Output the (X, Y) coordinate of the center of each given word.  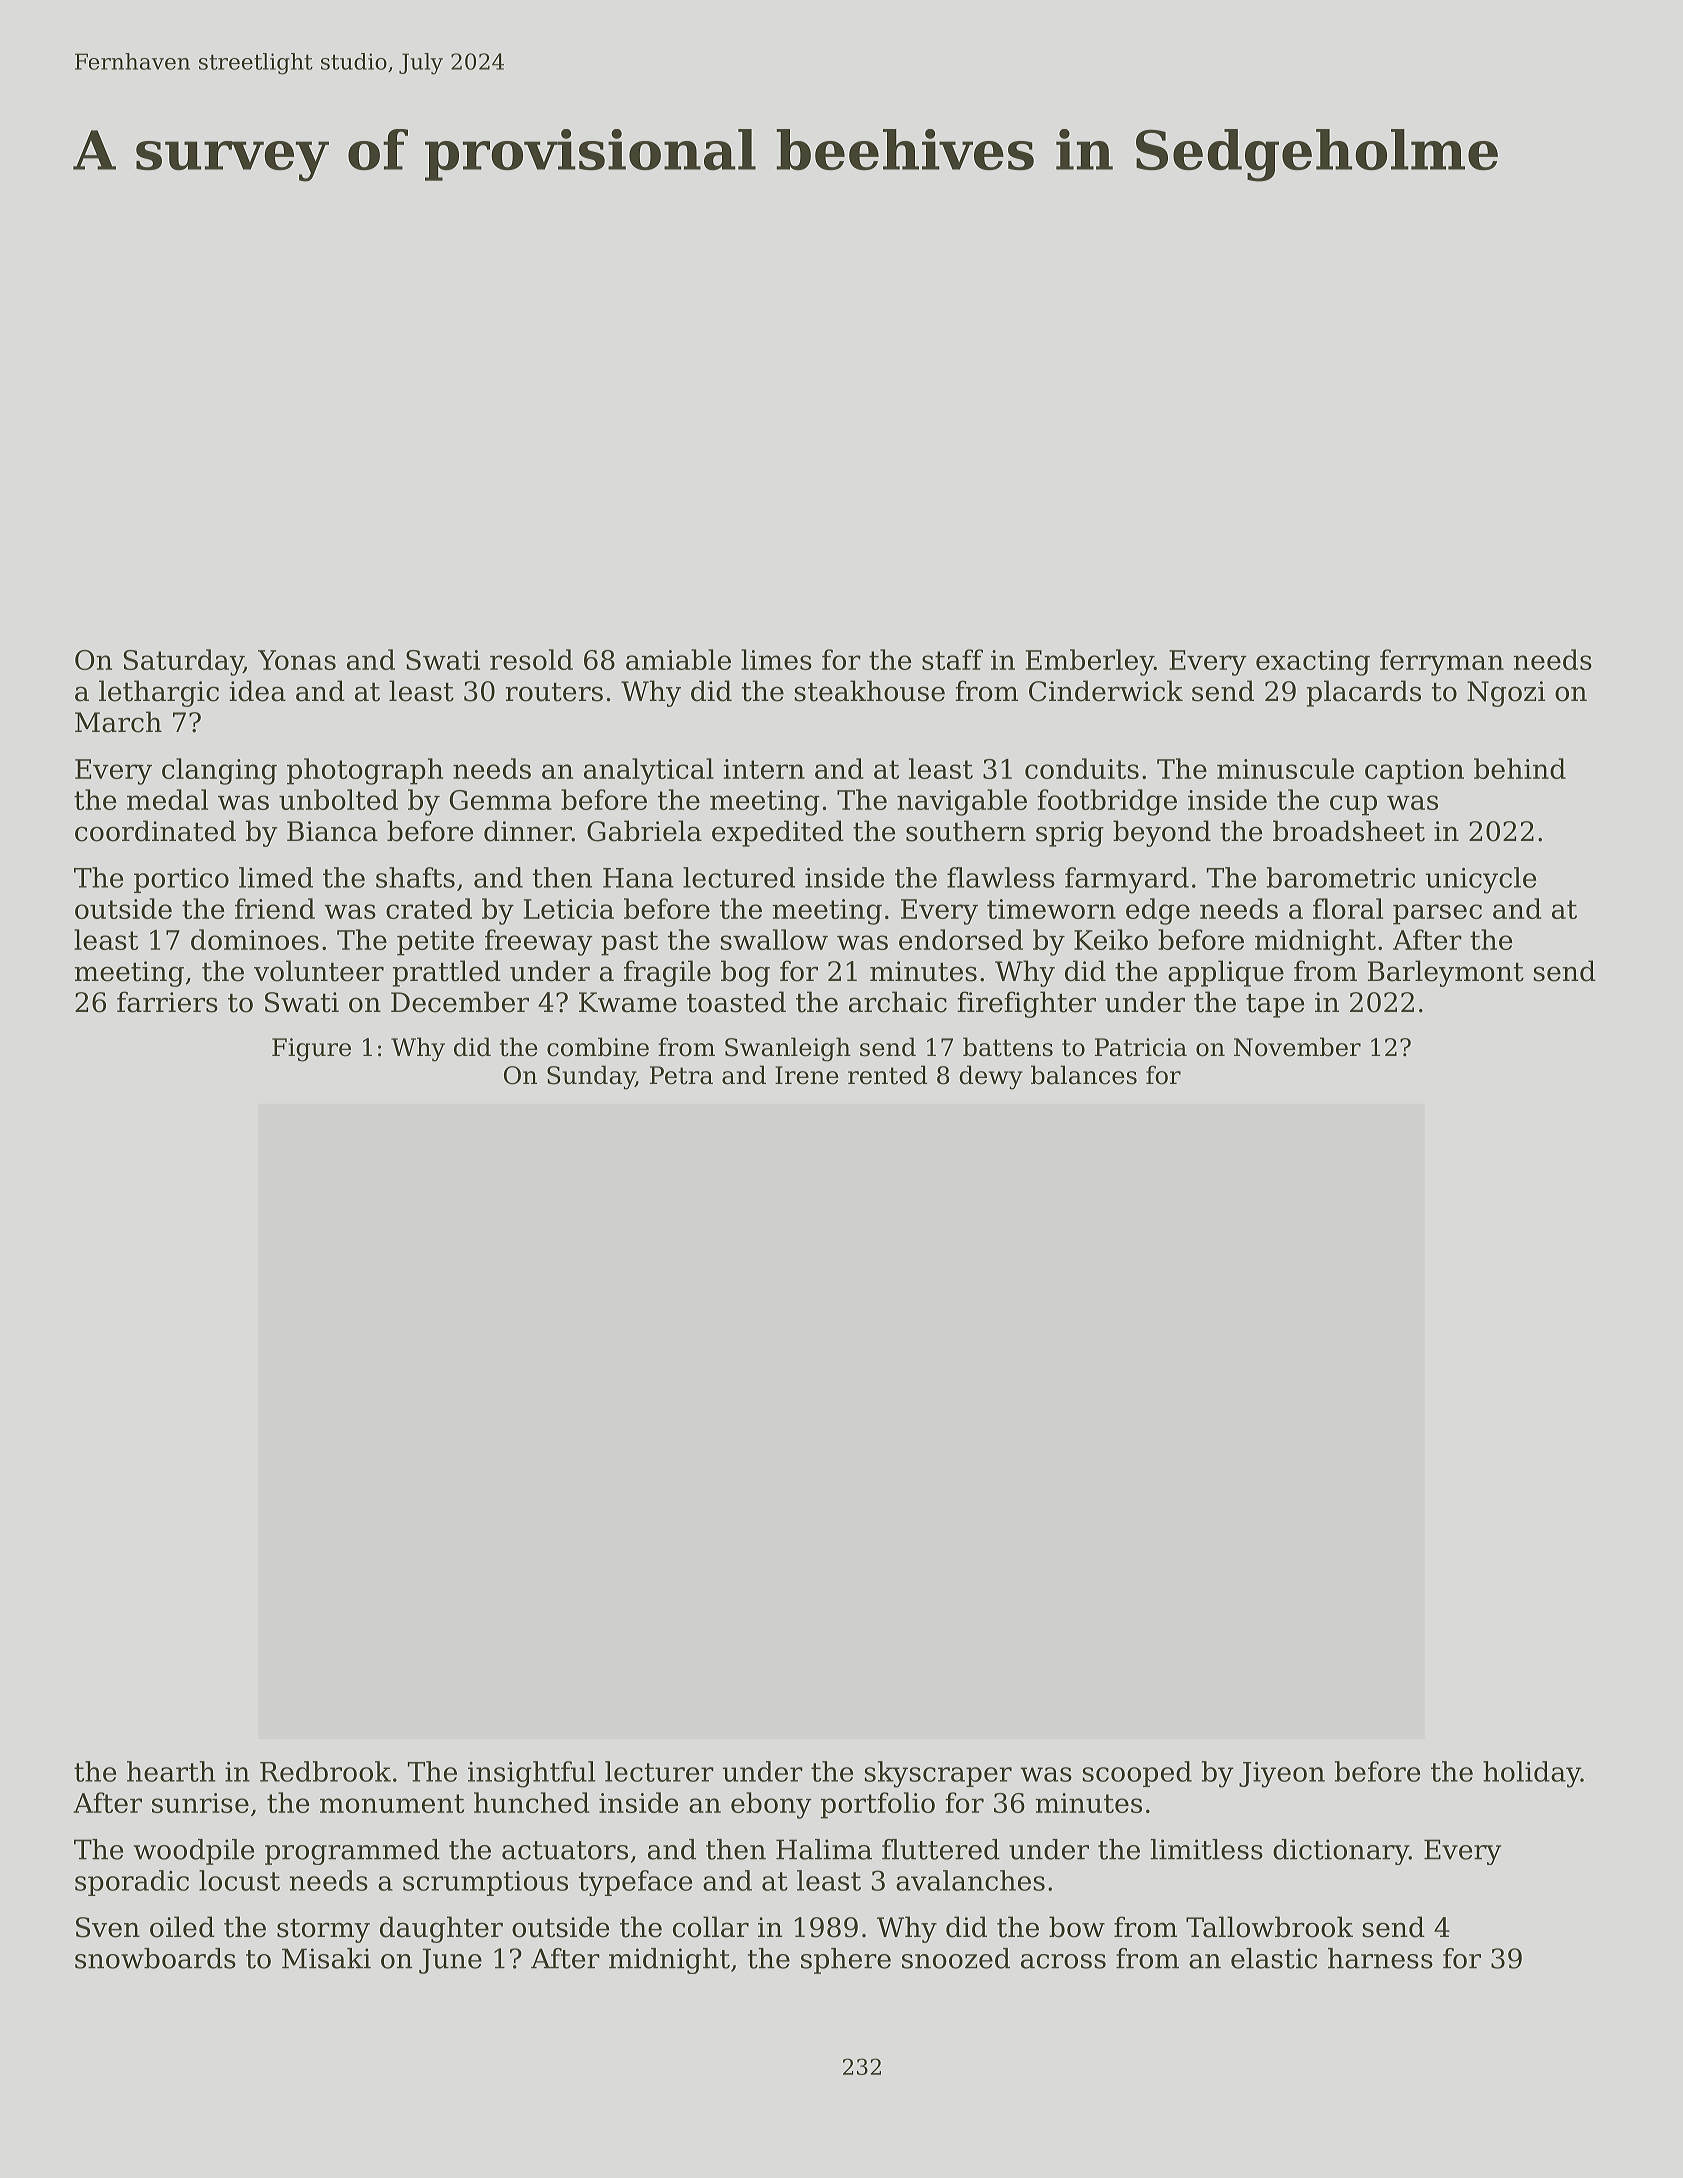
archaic (898, 1002)
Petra (681, 1075)
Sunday (591, 1077)
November (1297, 1047)
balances (1084, 1075)
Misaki (326, 1958)
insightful (532, 1774)
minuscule (1285, 768)
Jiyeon (1282, 1775)
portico (181, 880)
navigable (962, 802)
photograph (365, 771)
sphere (846, 1961)
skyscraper (938, 1774)
